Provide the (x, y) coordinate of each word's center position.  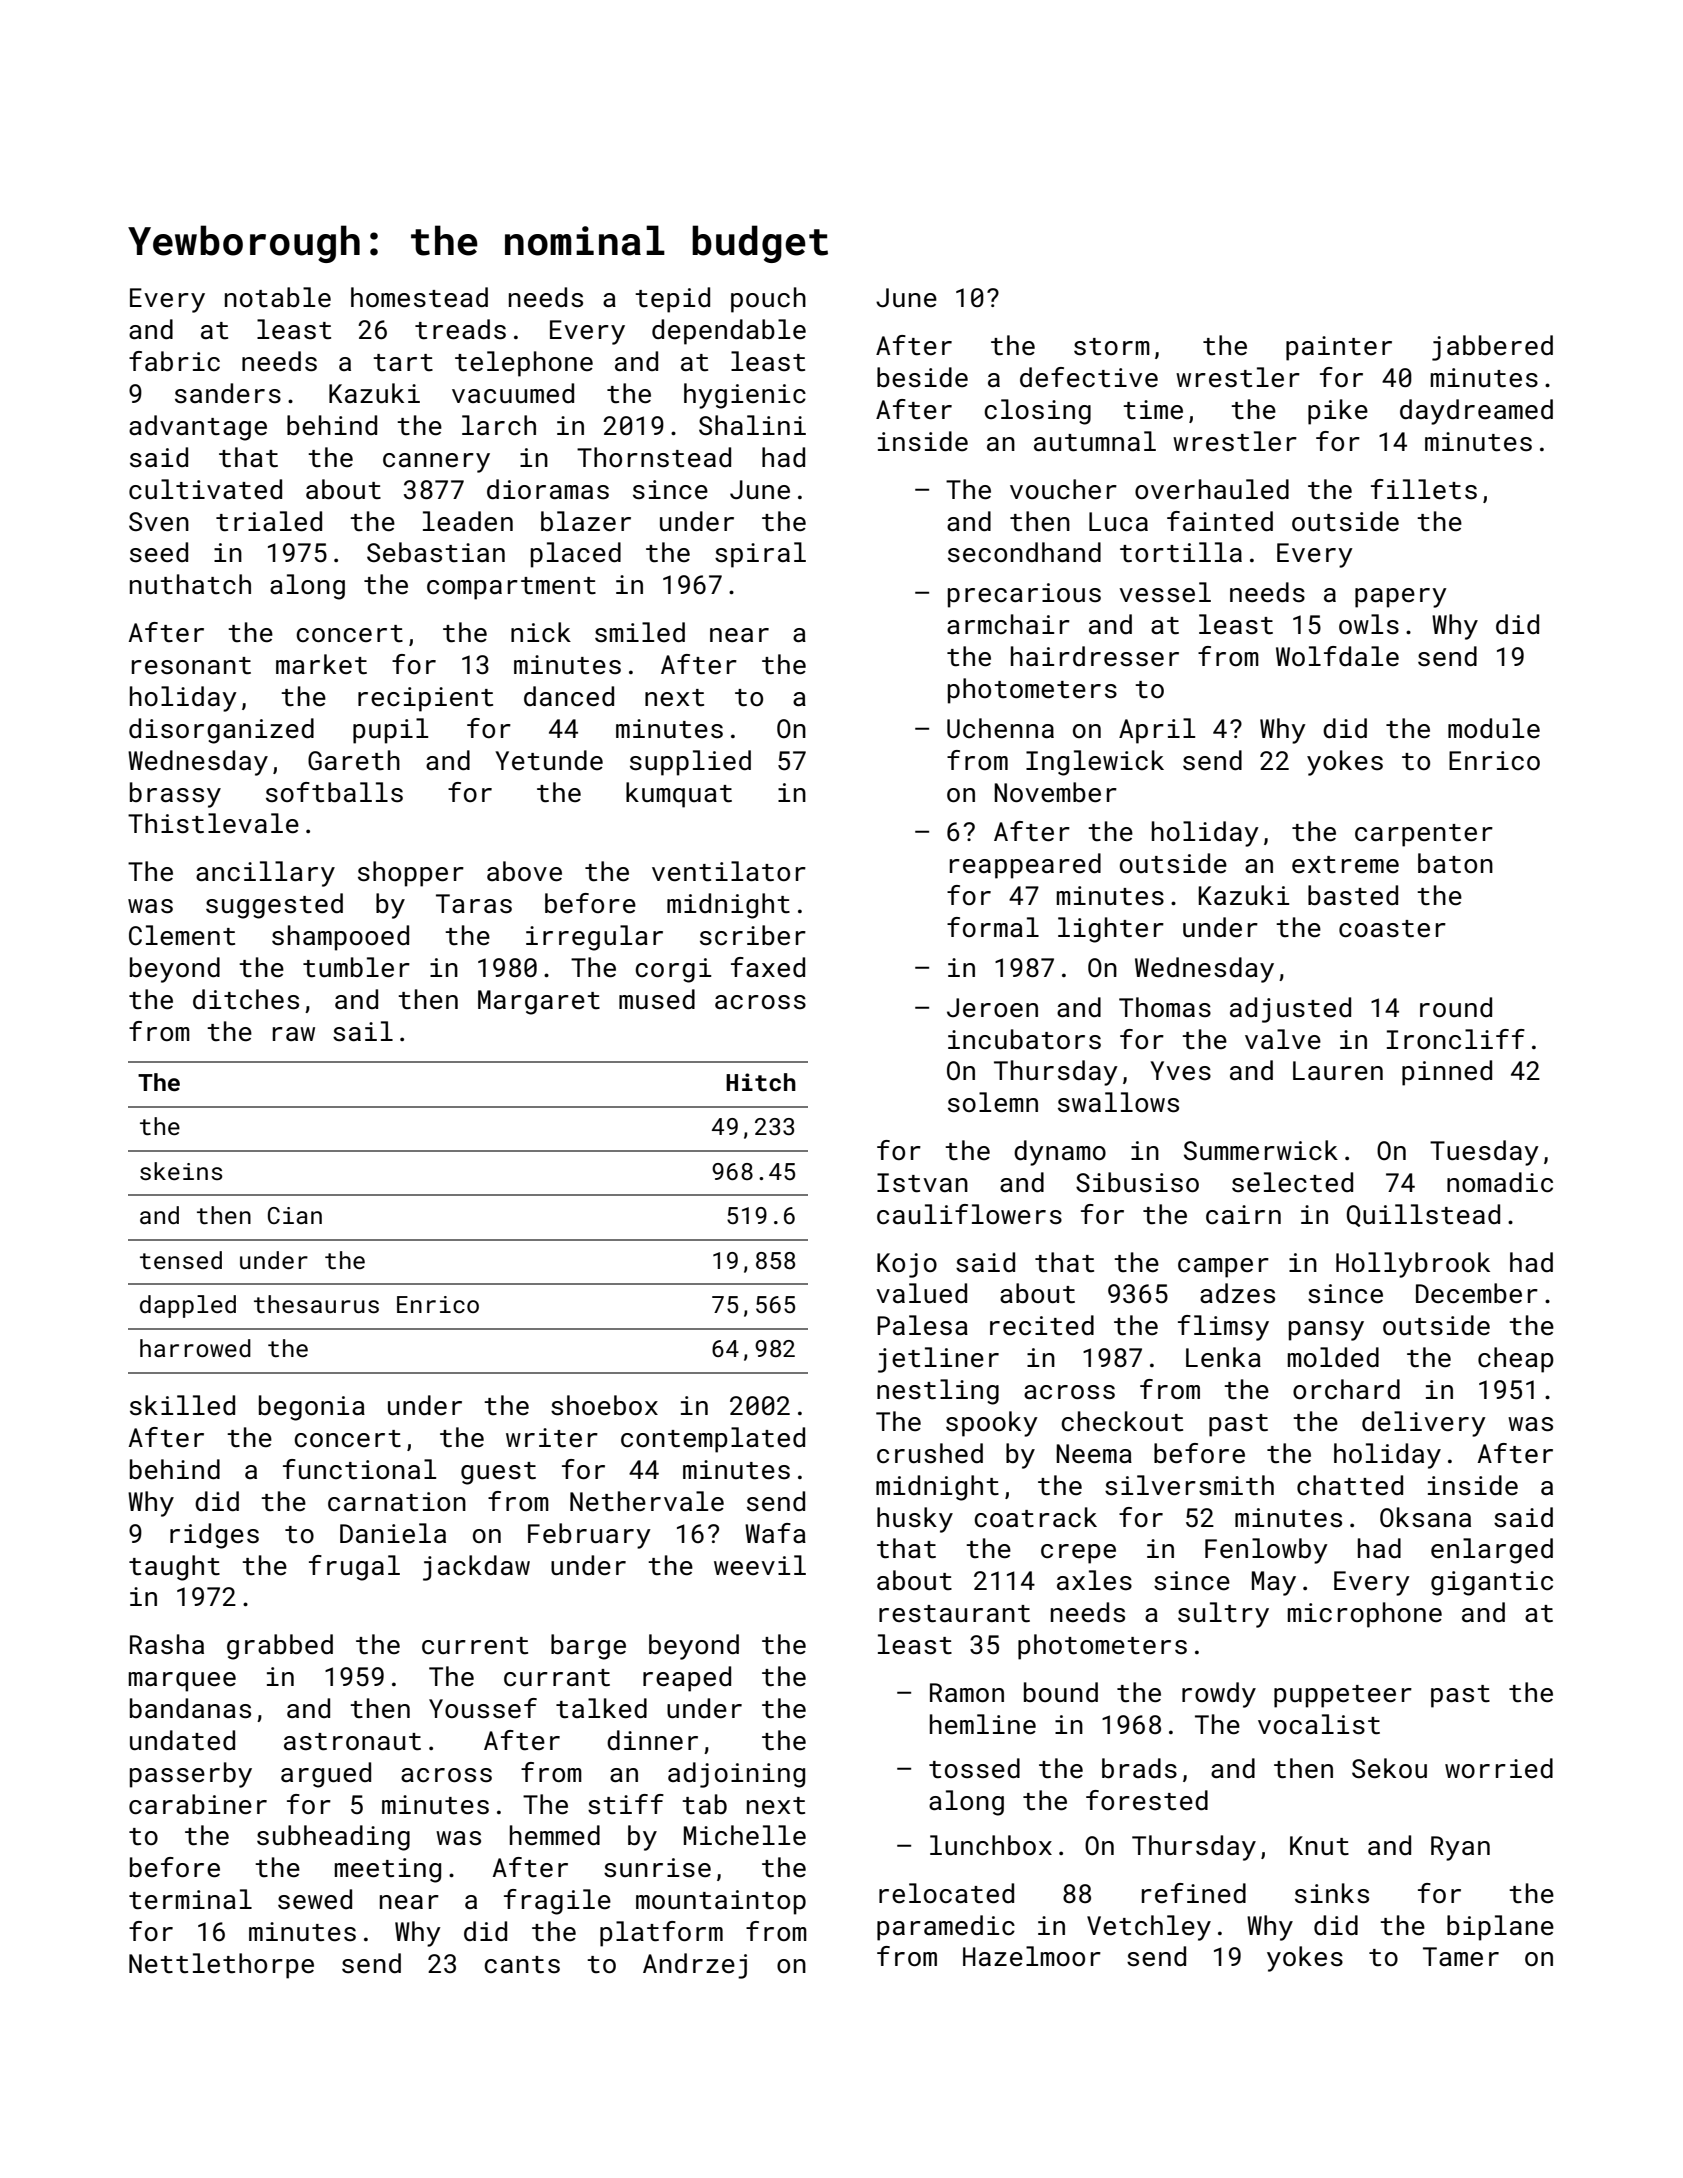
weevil (760, 1565)
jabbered (1492, 348)
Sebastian (436, 552)
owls (1369, 624)
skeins (181, 1171)
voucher (1063, 489)
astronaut (352, 1742)
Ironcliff (1456, 1039)
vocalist (1319, 1724)
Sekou (1389, 1768)
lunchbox (991, 1845)
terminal (190, 1899)
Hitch (761, 1082)
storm (1112, 347)
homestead (419, 297)
